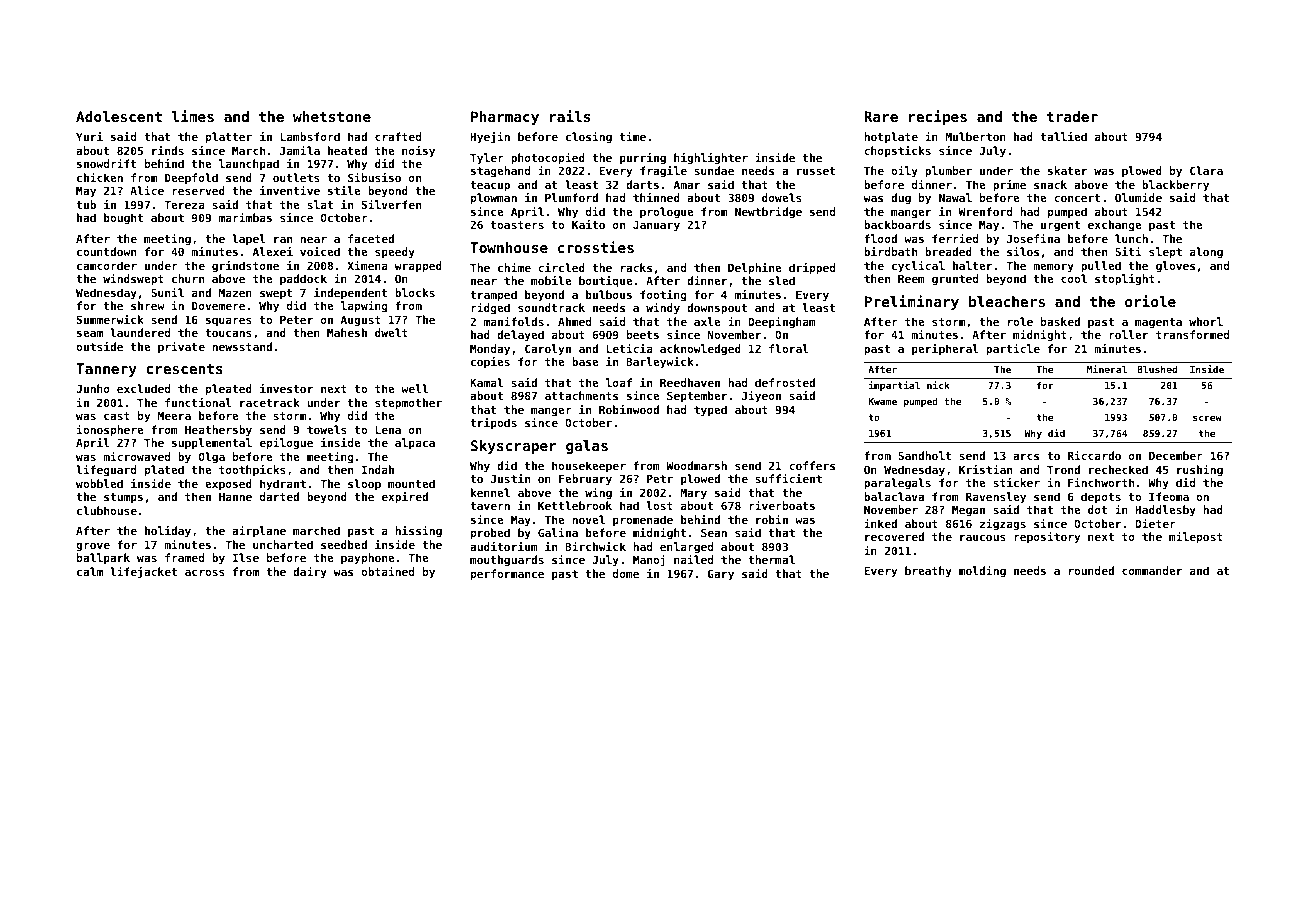  Describe the element at coordinates (387, 571) in the image. I see `obtained` at that location.
